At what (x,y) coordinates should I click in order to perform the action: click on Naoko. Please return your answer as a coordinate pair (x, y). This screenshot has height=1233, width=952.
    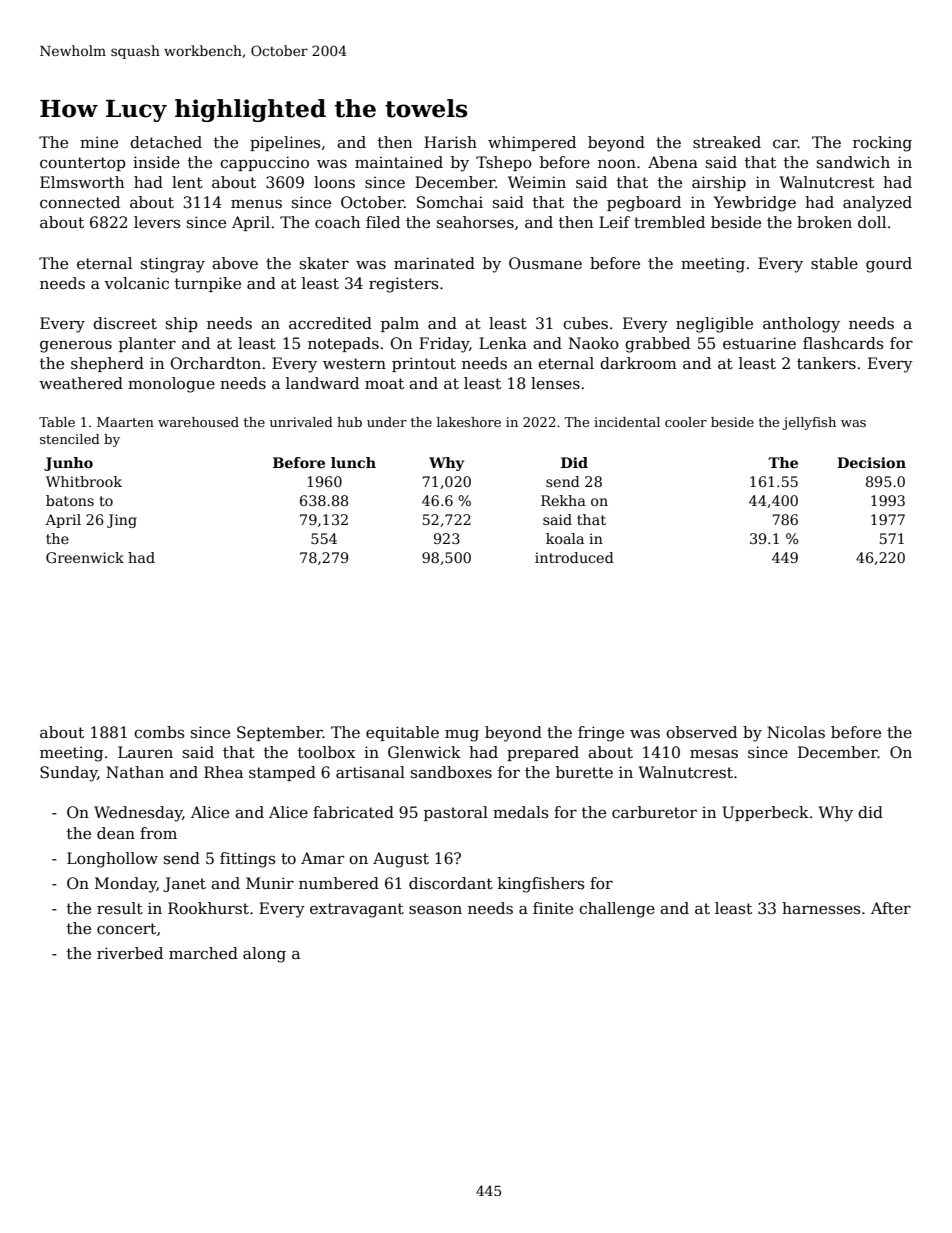
    Looking at the image, I should click on (594, 343).
